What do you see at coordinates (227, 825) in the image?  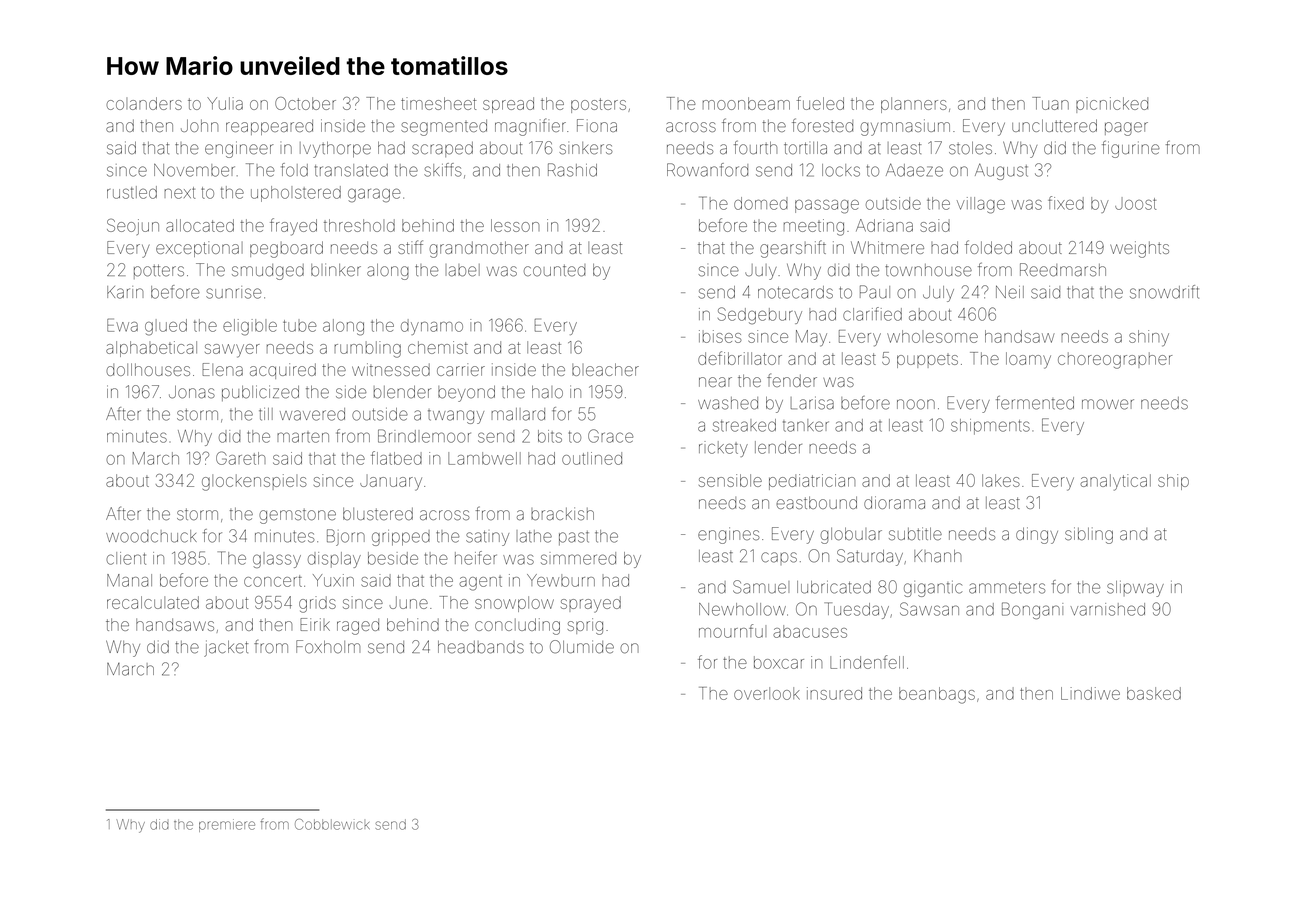 I see `premiere` at bounding box center [227, 825].
